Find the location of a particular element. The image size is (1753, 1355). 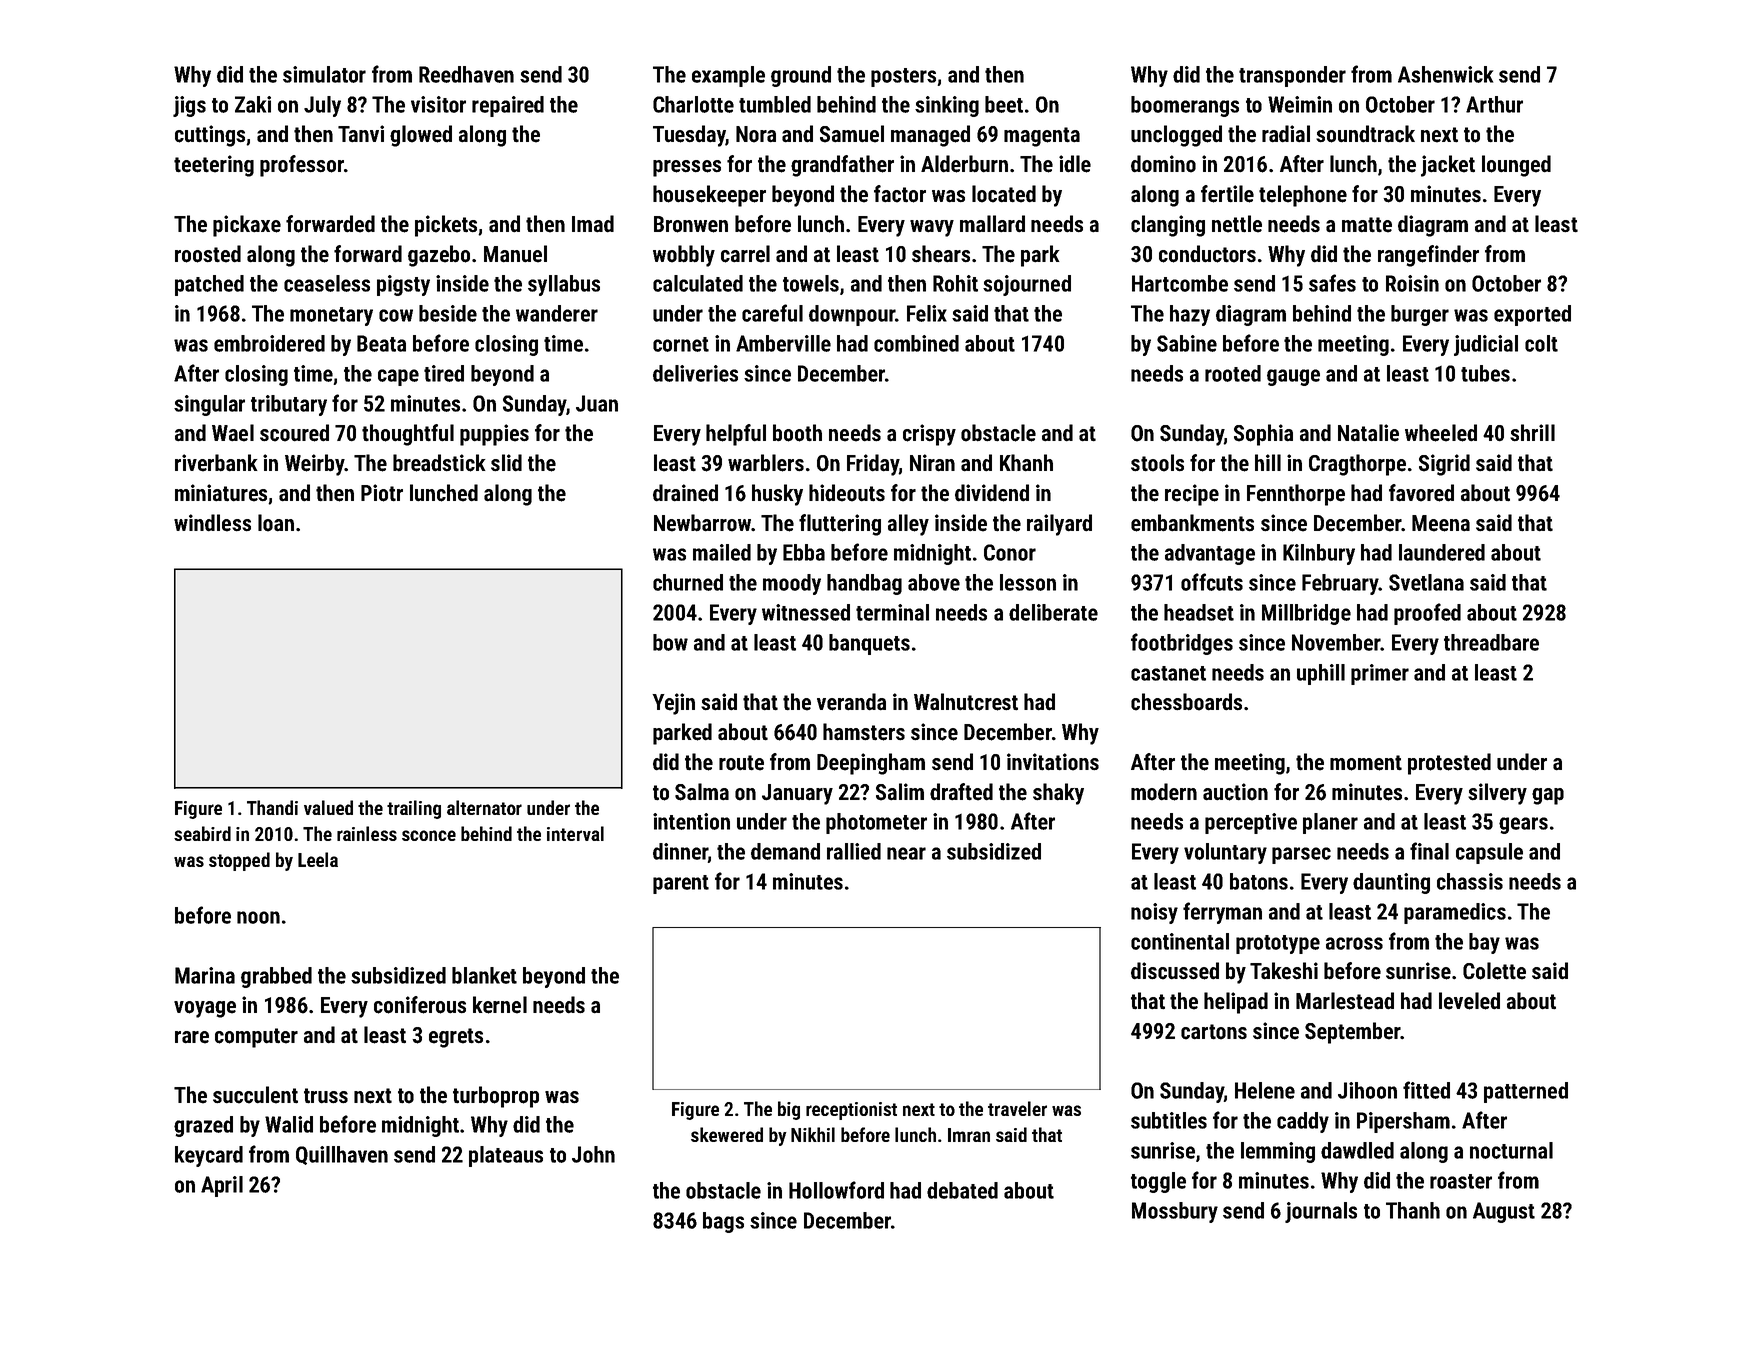

Thandi is located at coordinates (272, 807).
